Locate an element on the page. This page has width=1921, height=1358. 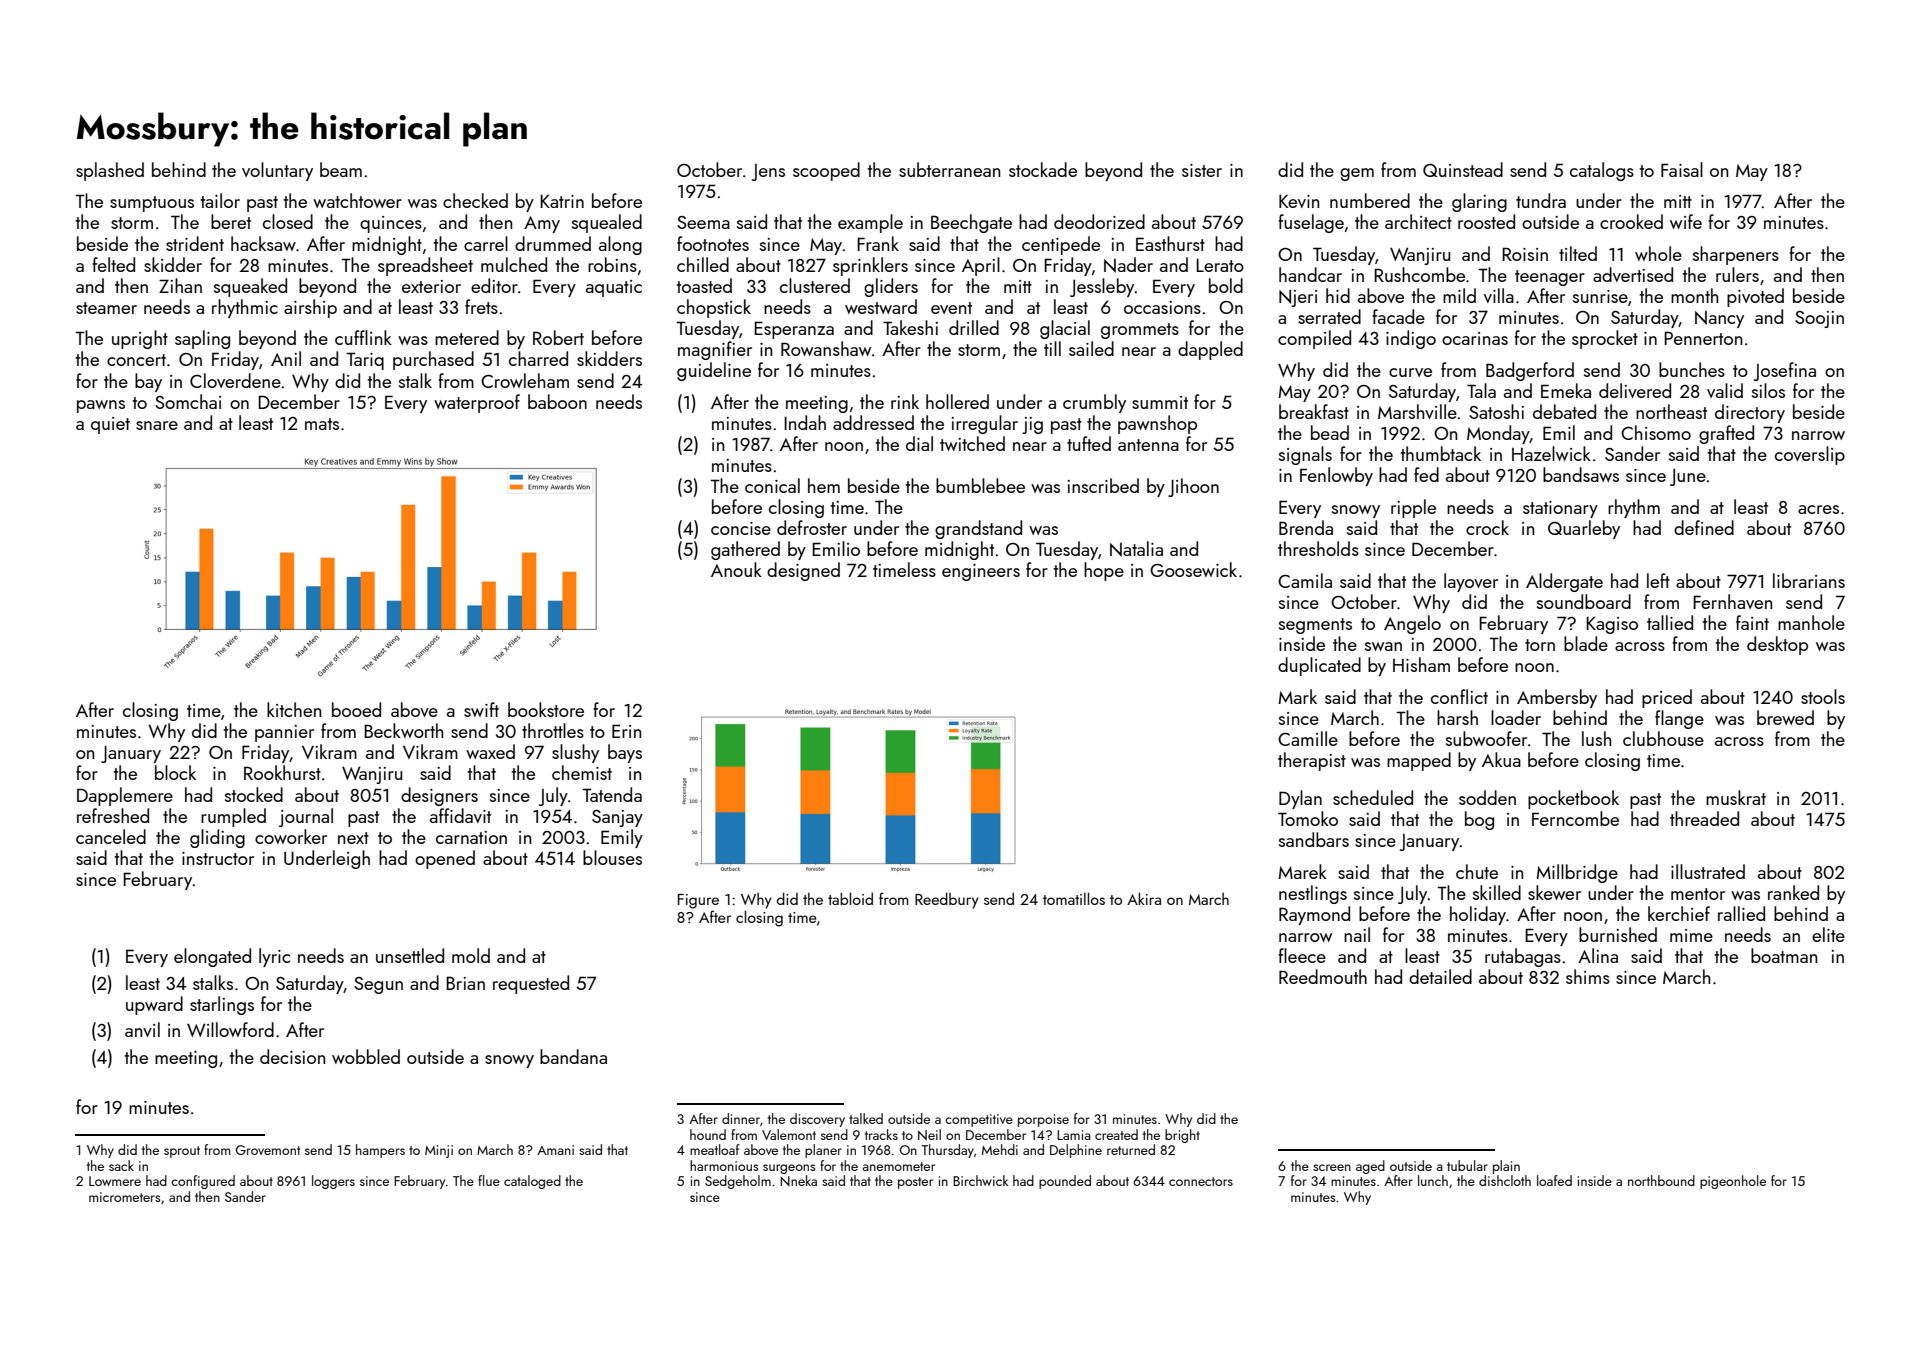
Josefina is located at coordinates (1785, 371).
